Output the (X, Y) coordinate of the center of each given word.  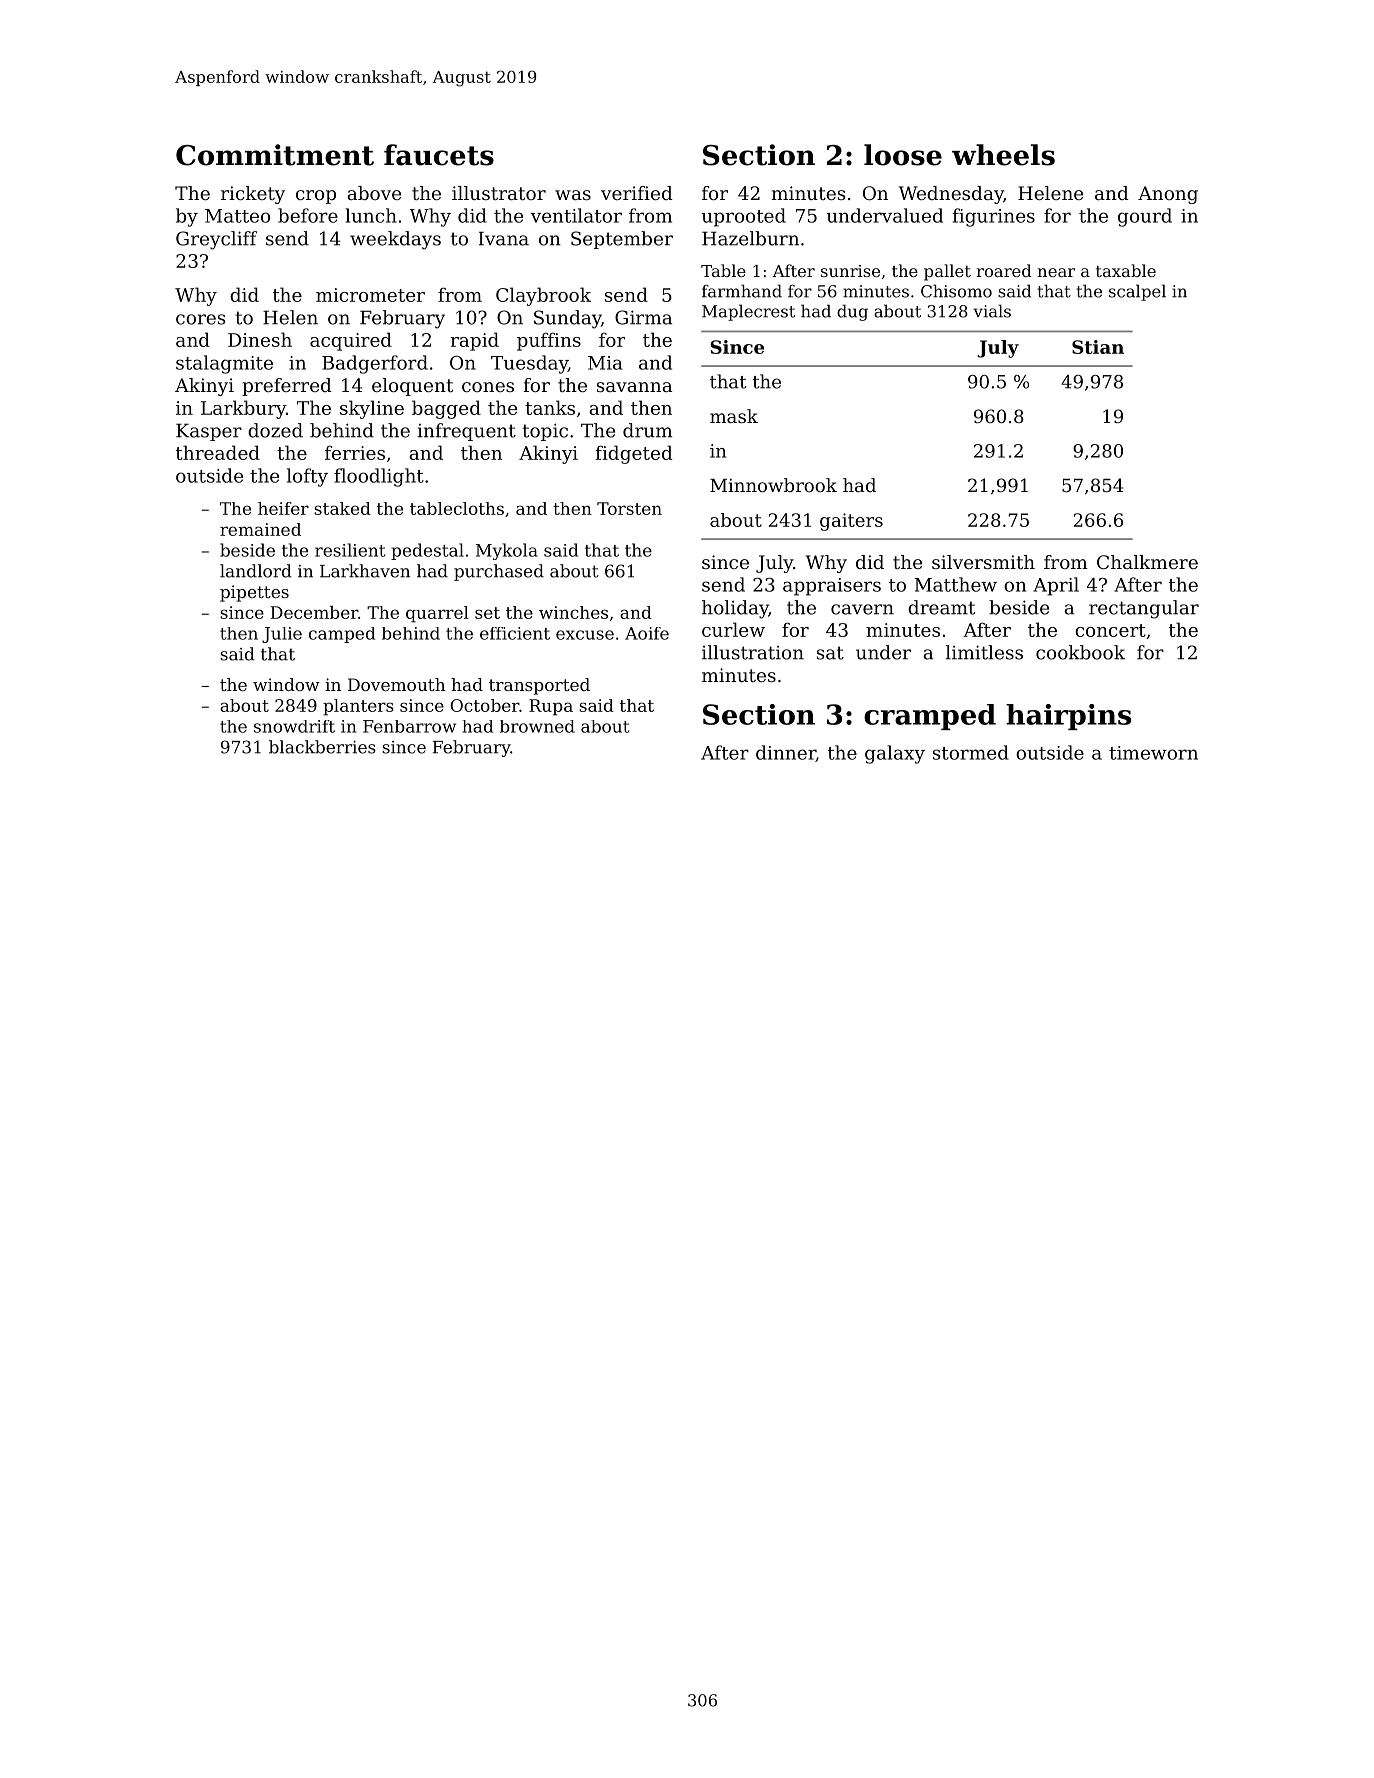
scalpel (1137, 292)
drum (647, 430)
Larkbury (243, 409)
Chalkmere (1147, 562)
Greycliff (216, 240)
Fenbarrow (409, 726)
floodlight (379, 477)
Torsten (629, 508)
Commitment (275, 155)
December (314, 612)
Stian (1098, 347)
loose (903, 155)
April (1056, 586)
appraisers (832, 587)
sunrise (850, 271)
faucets (439, 155)
